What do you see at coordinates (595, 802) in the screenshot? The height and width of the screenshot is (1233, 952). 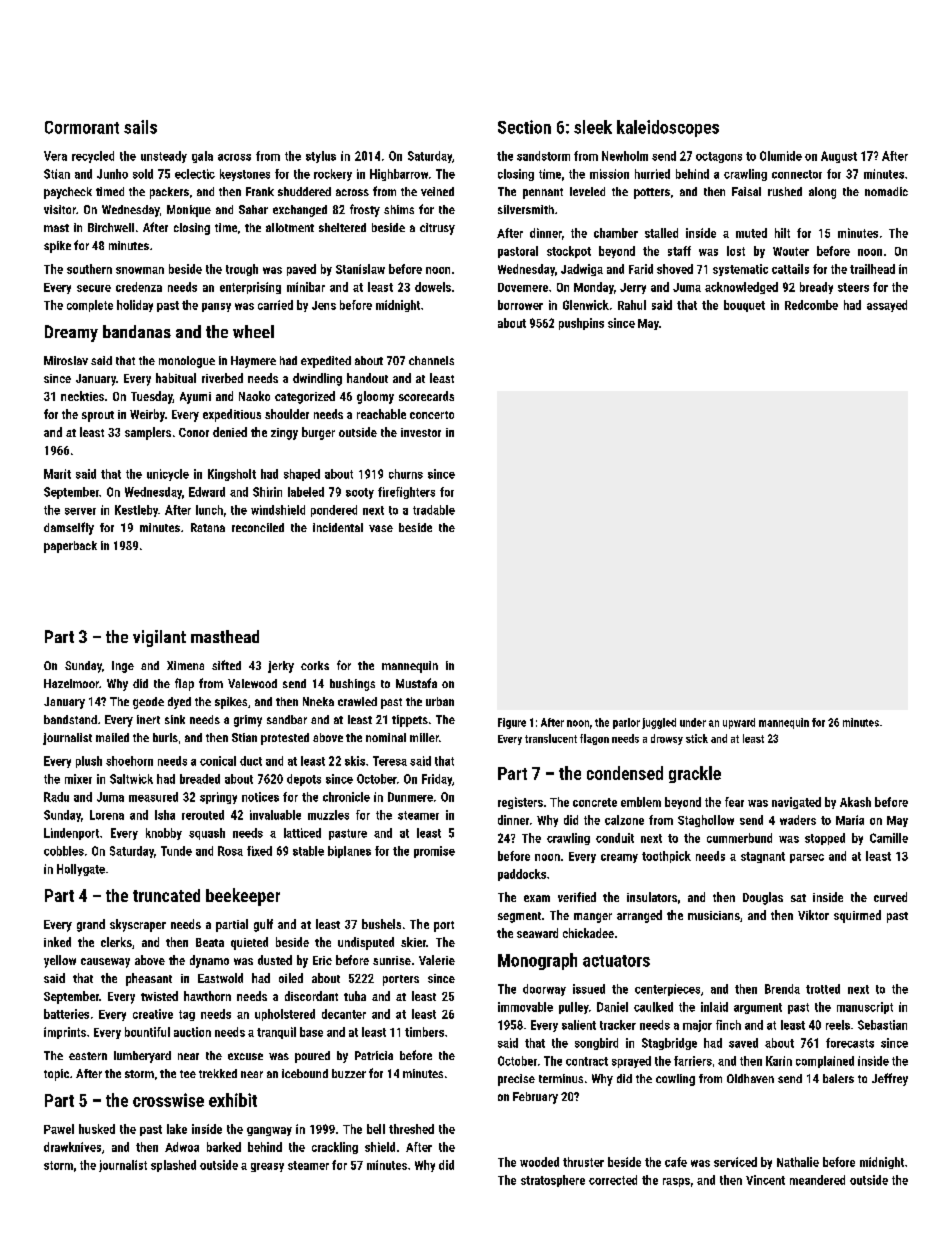 I see `concrete` at bounding box center [595, 802].
